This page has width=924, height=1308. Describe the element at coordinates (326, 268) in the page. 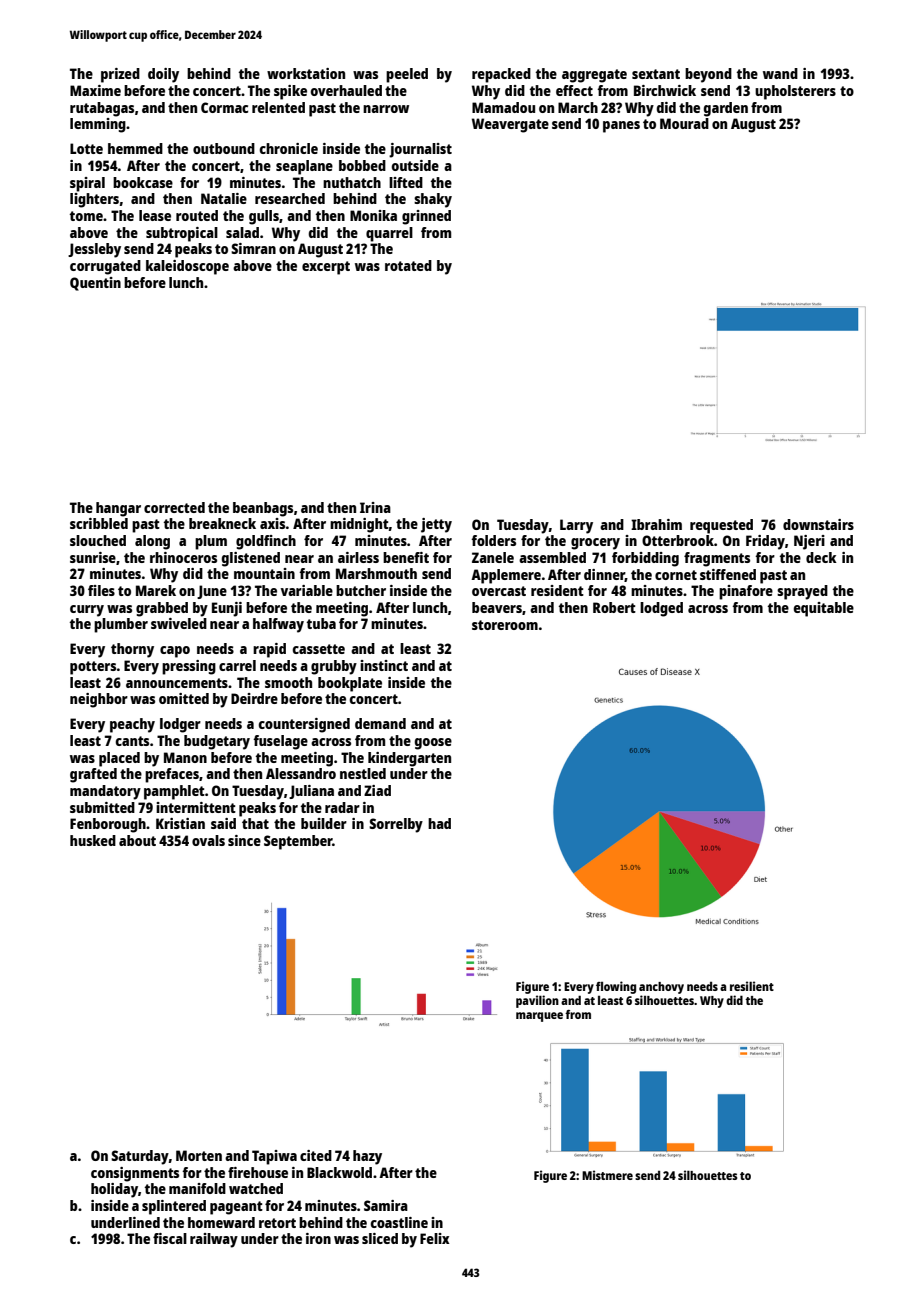

I see `excerpt` at that location.
